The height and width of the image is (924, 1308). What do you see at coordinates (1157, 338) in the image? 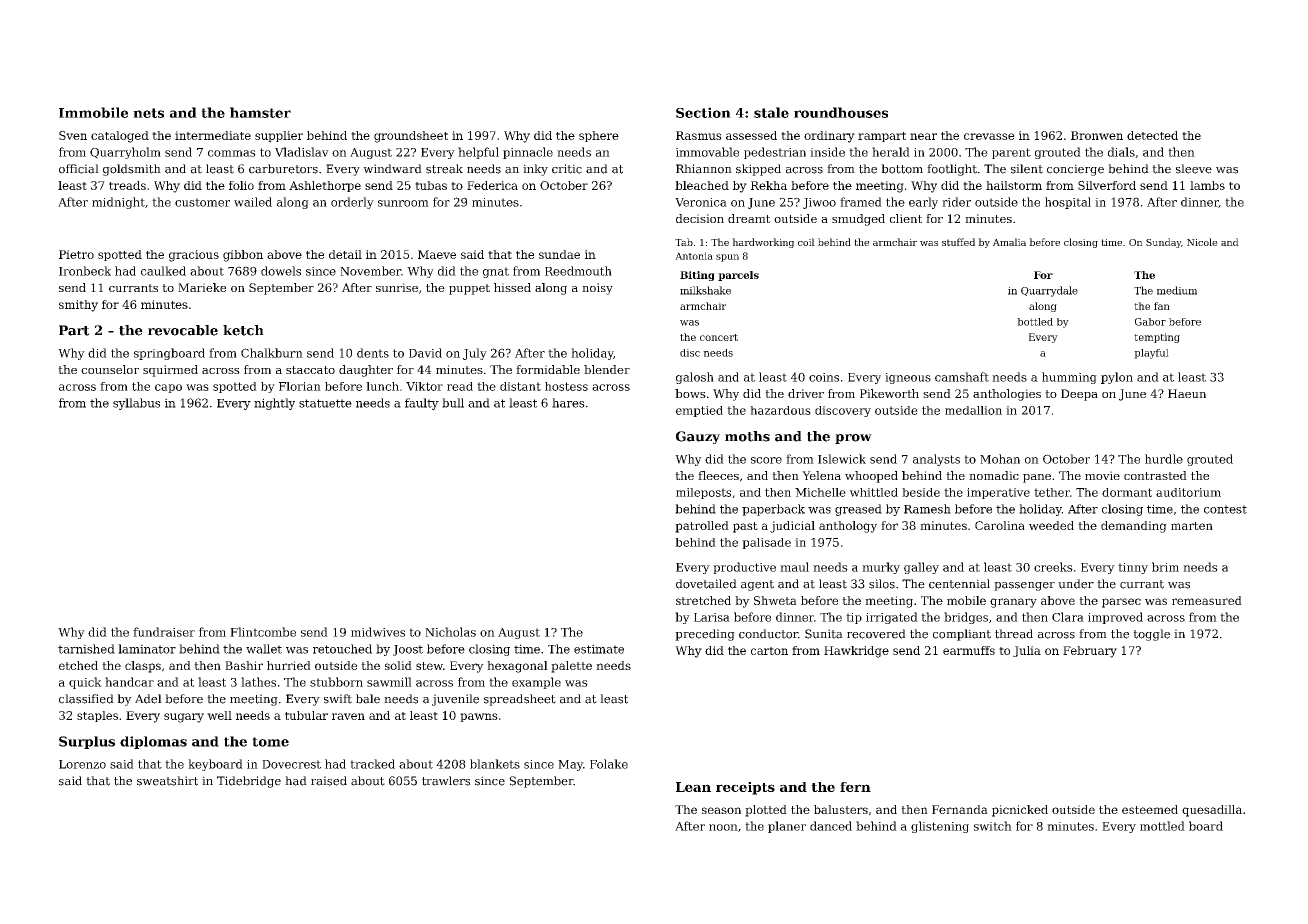
I see `tempting` at bounding box center [1157, 338].
